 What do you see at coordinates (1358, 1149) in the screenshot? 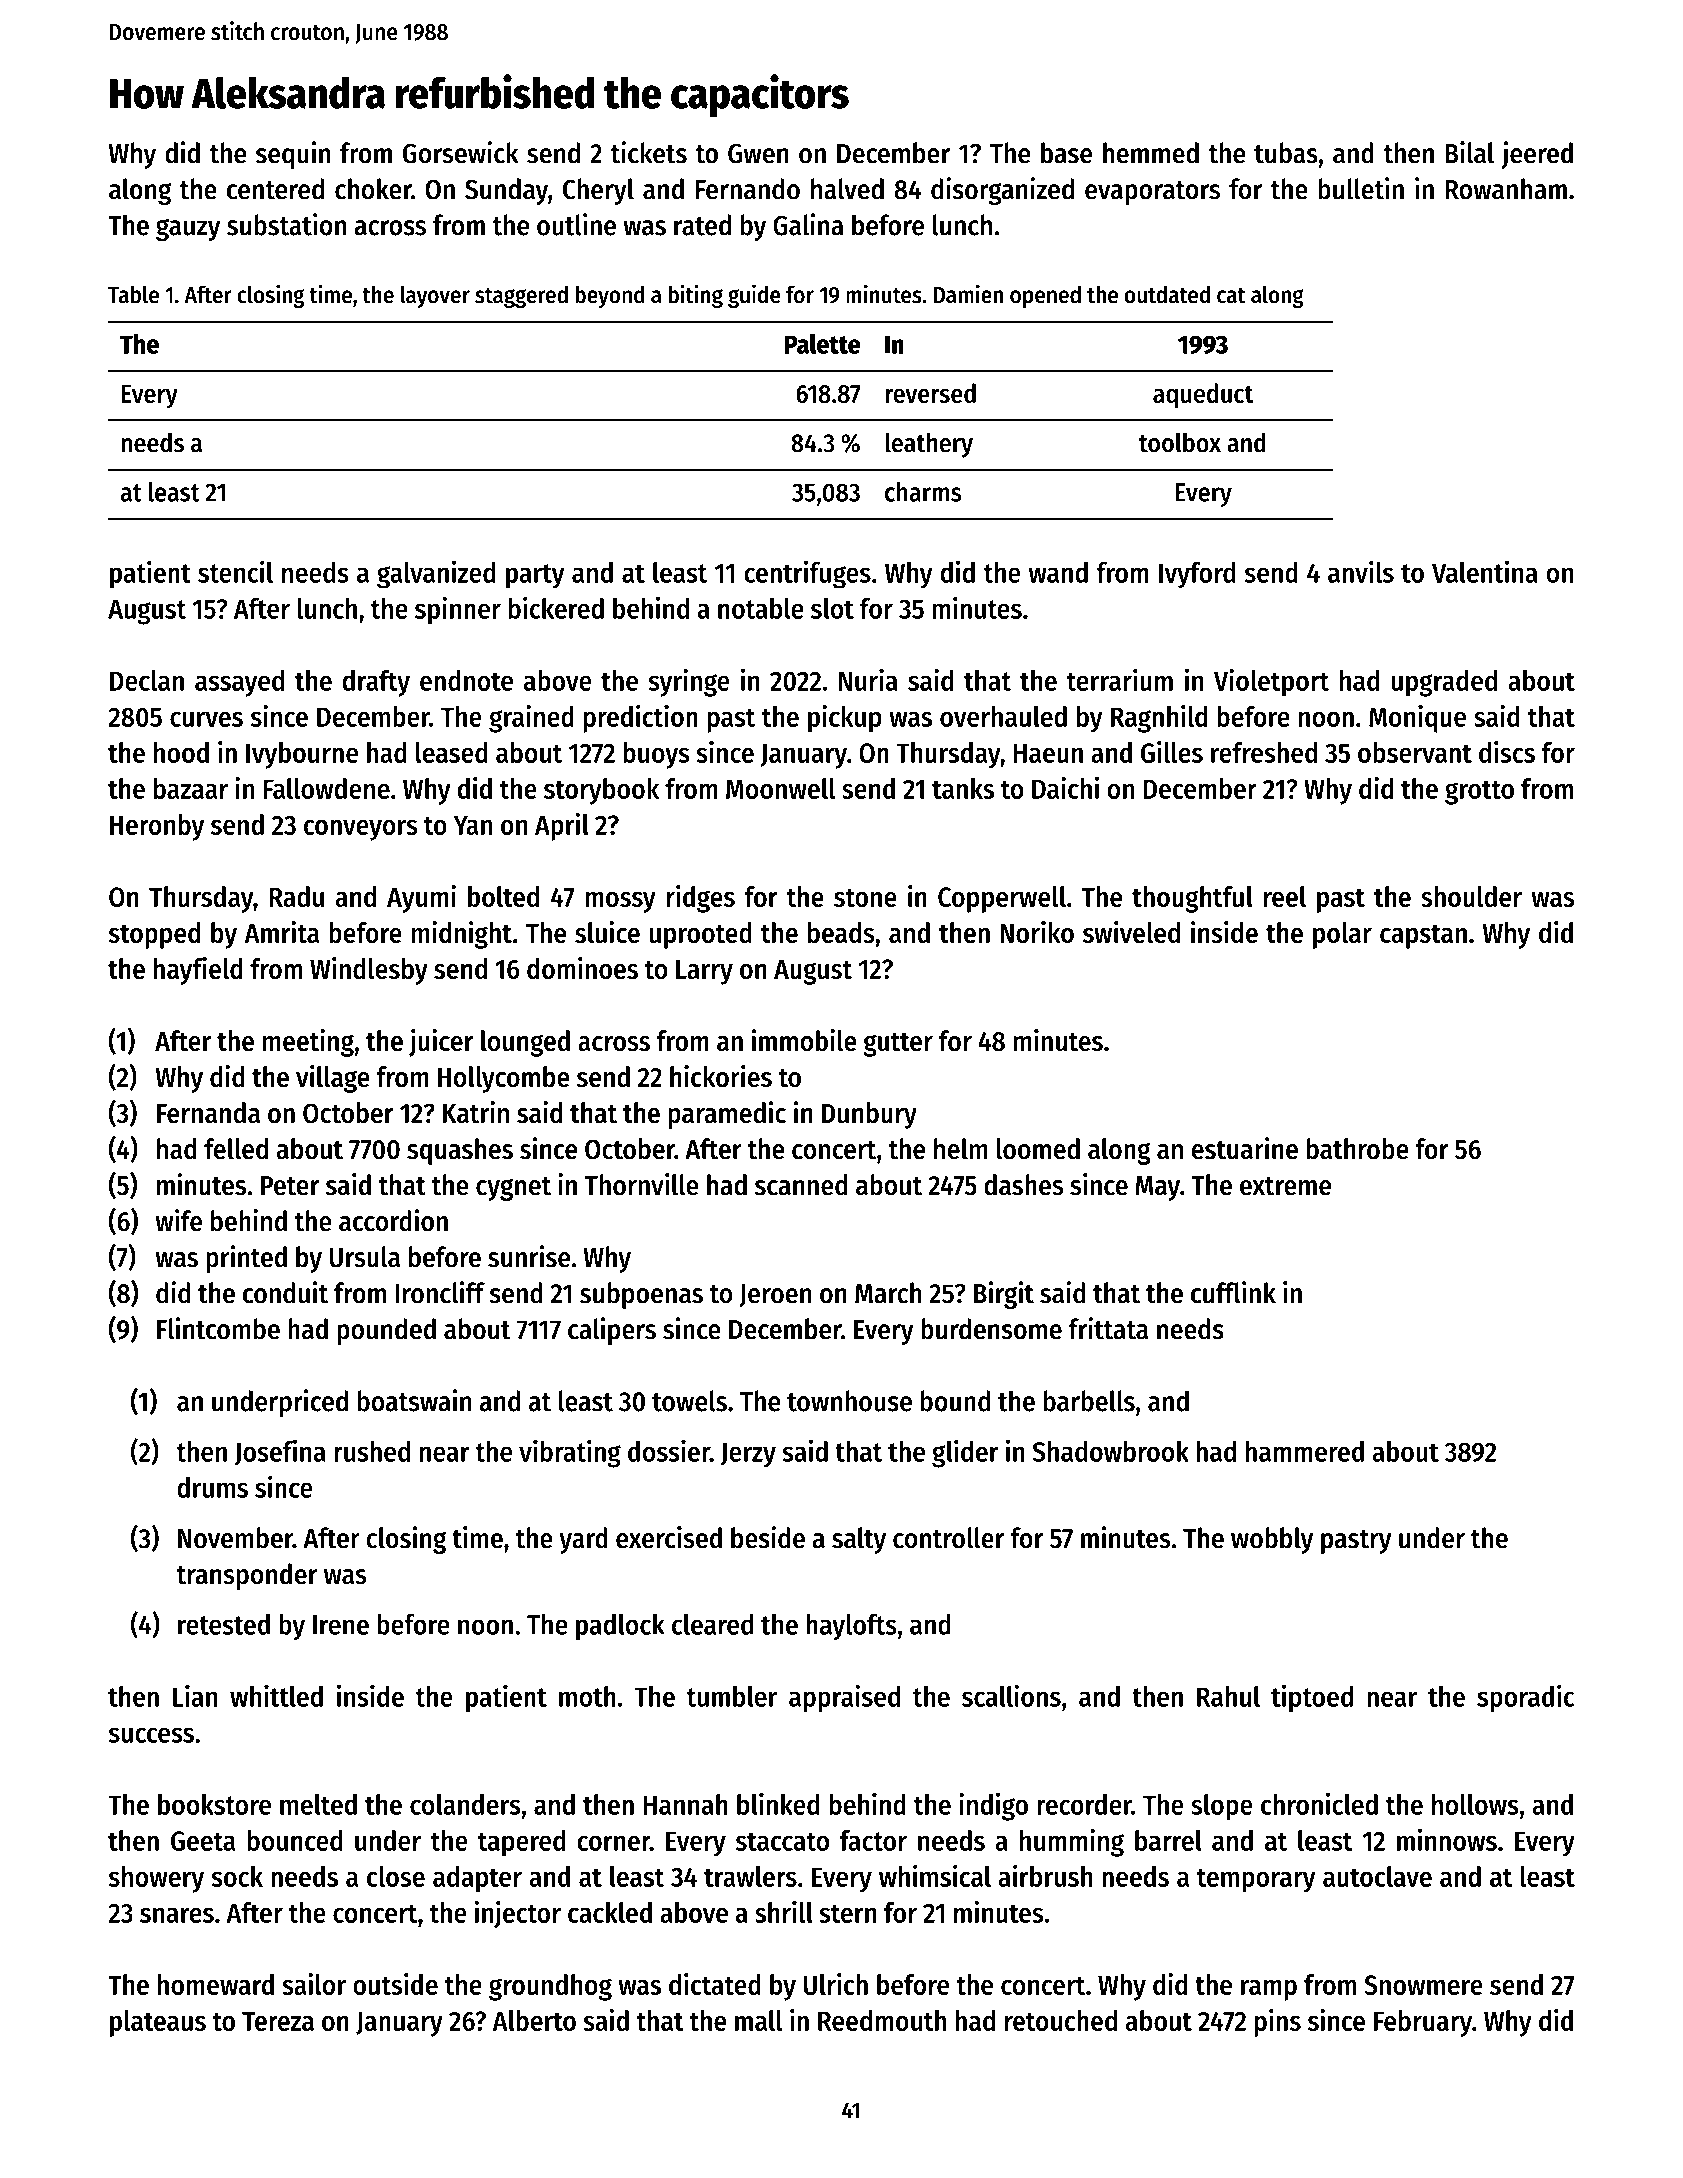
I see `bathrobe` at bounding box center [1358, 1149].
